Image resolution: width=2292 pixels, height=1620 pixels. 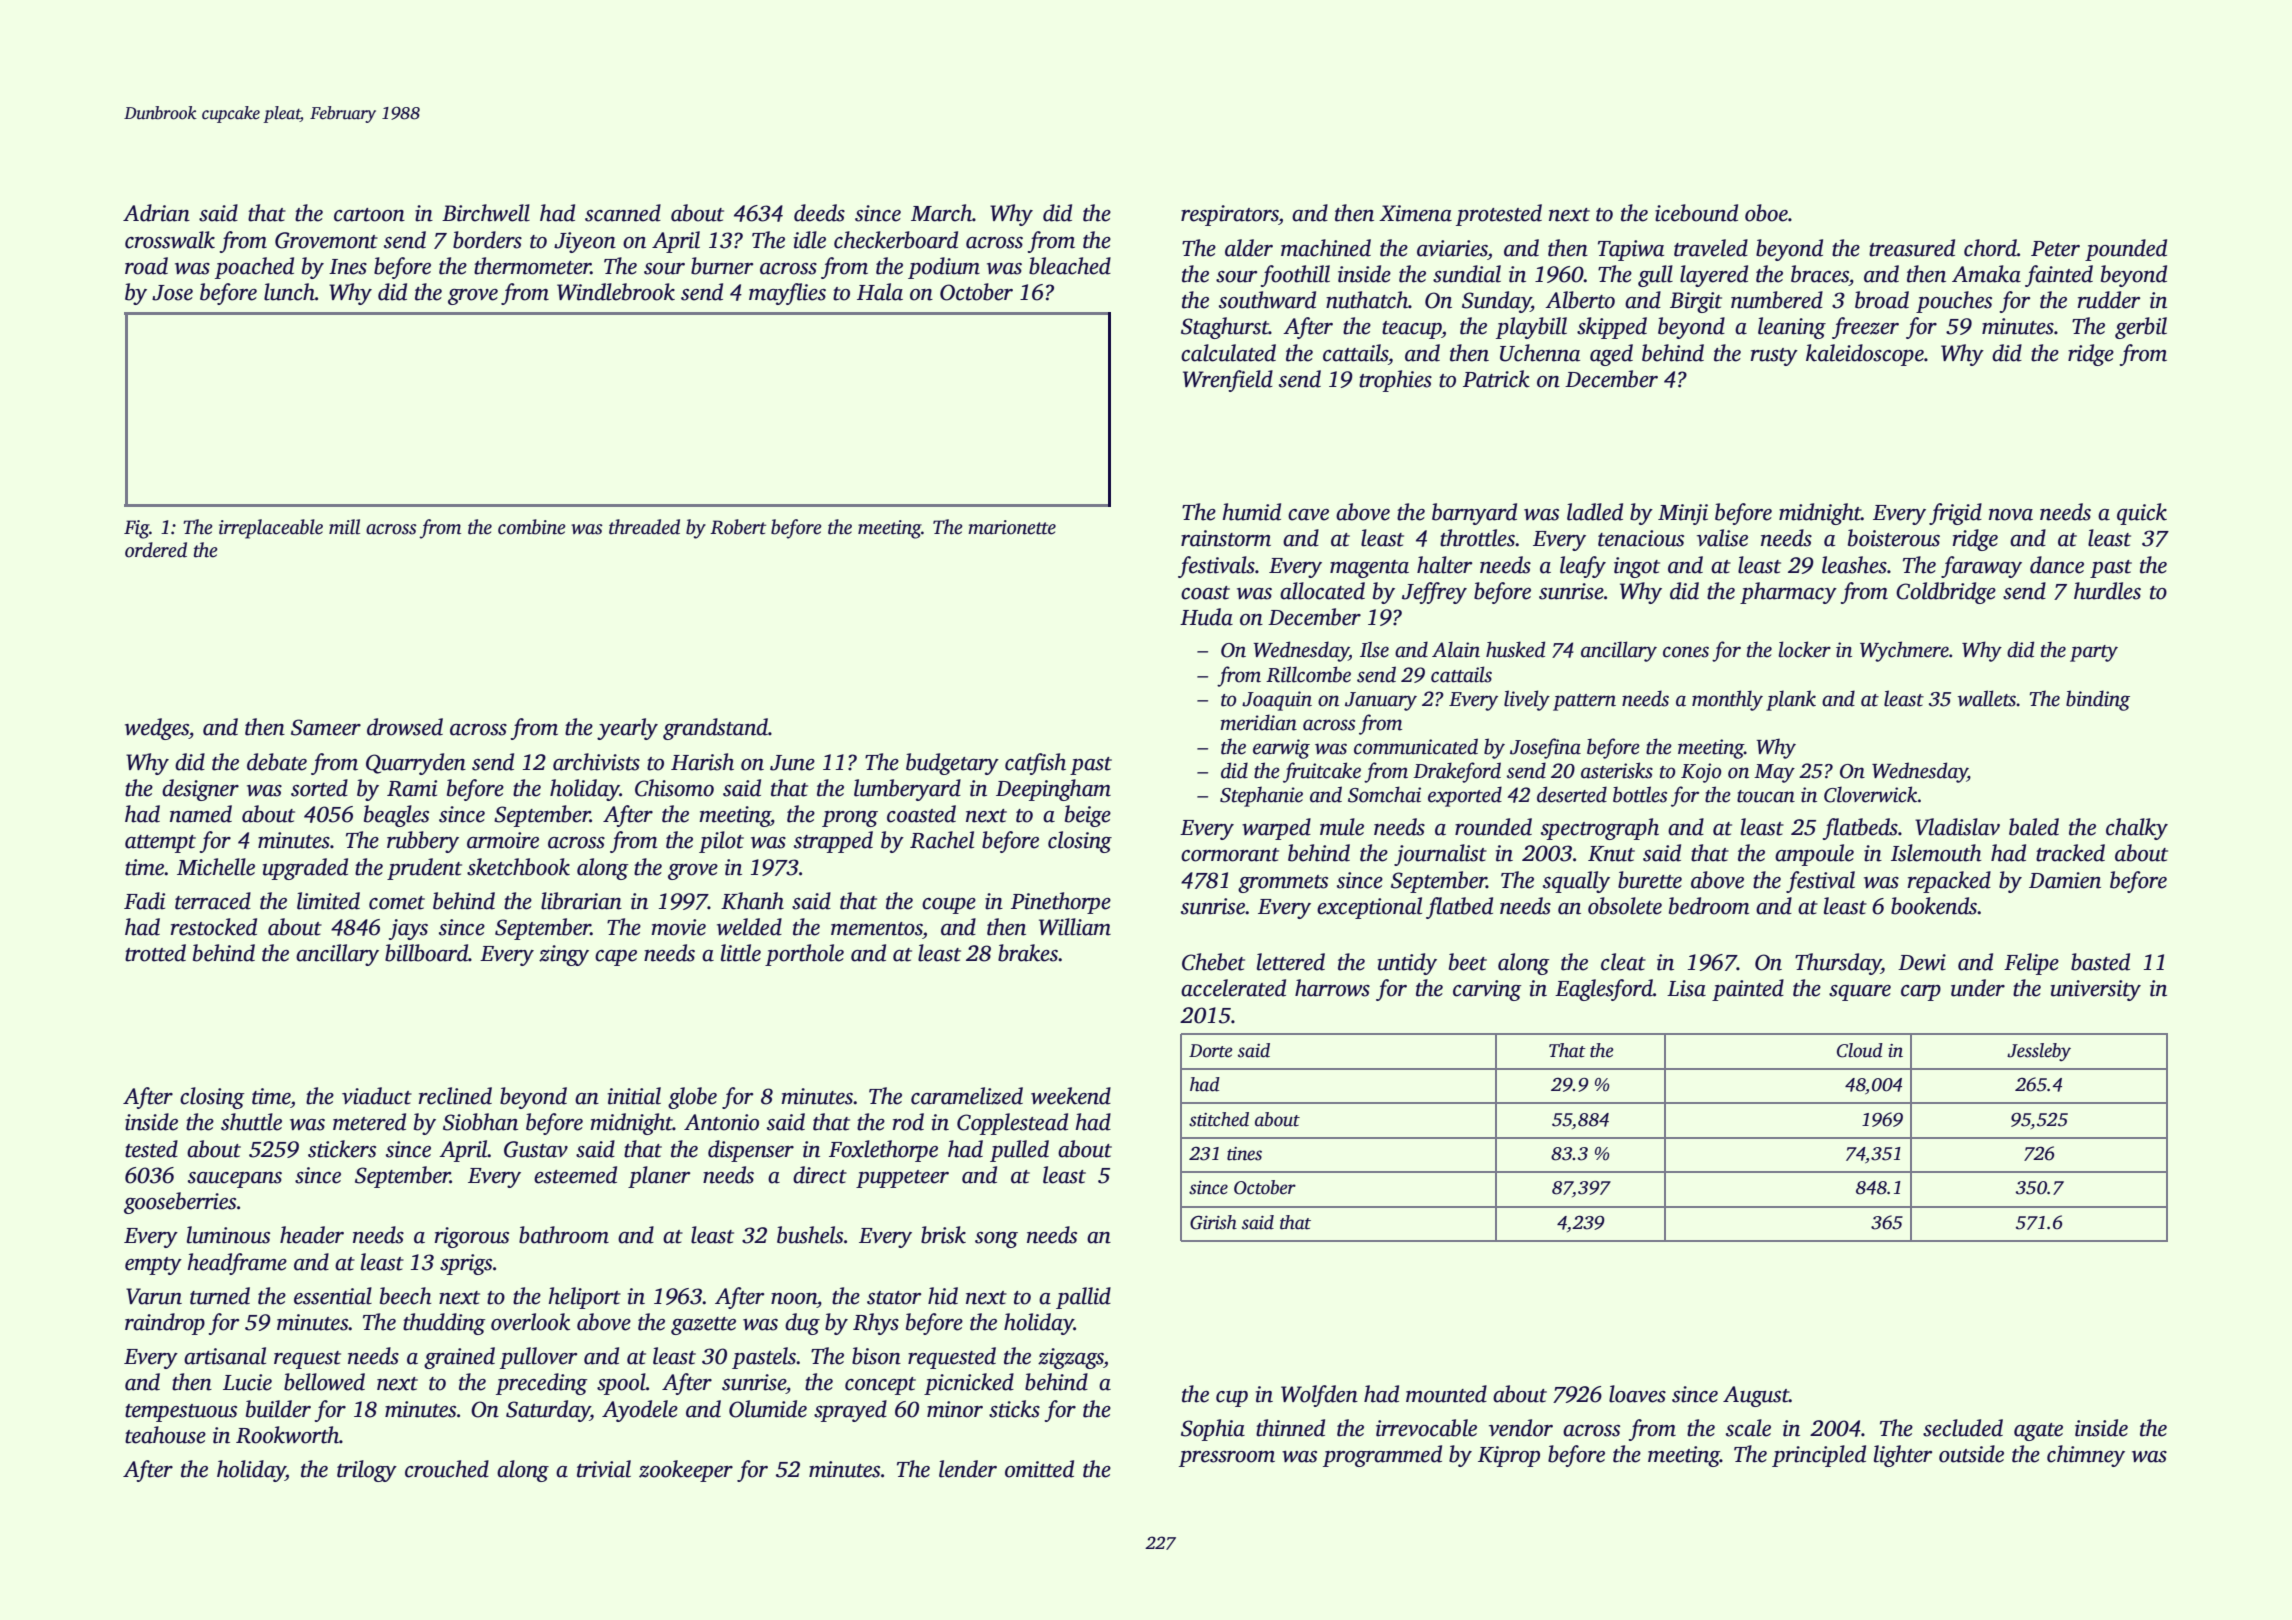 I want to click on limited, so click(x=328, y=901).
